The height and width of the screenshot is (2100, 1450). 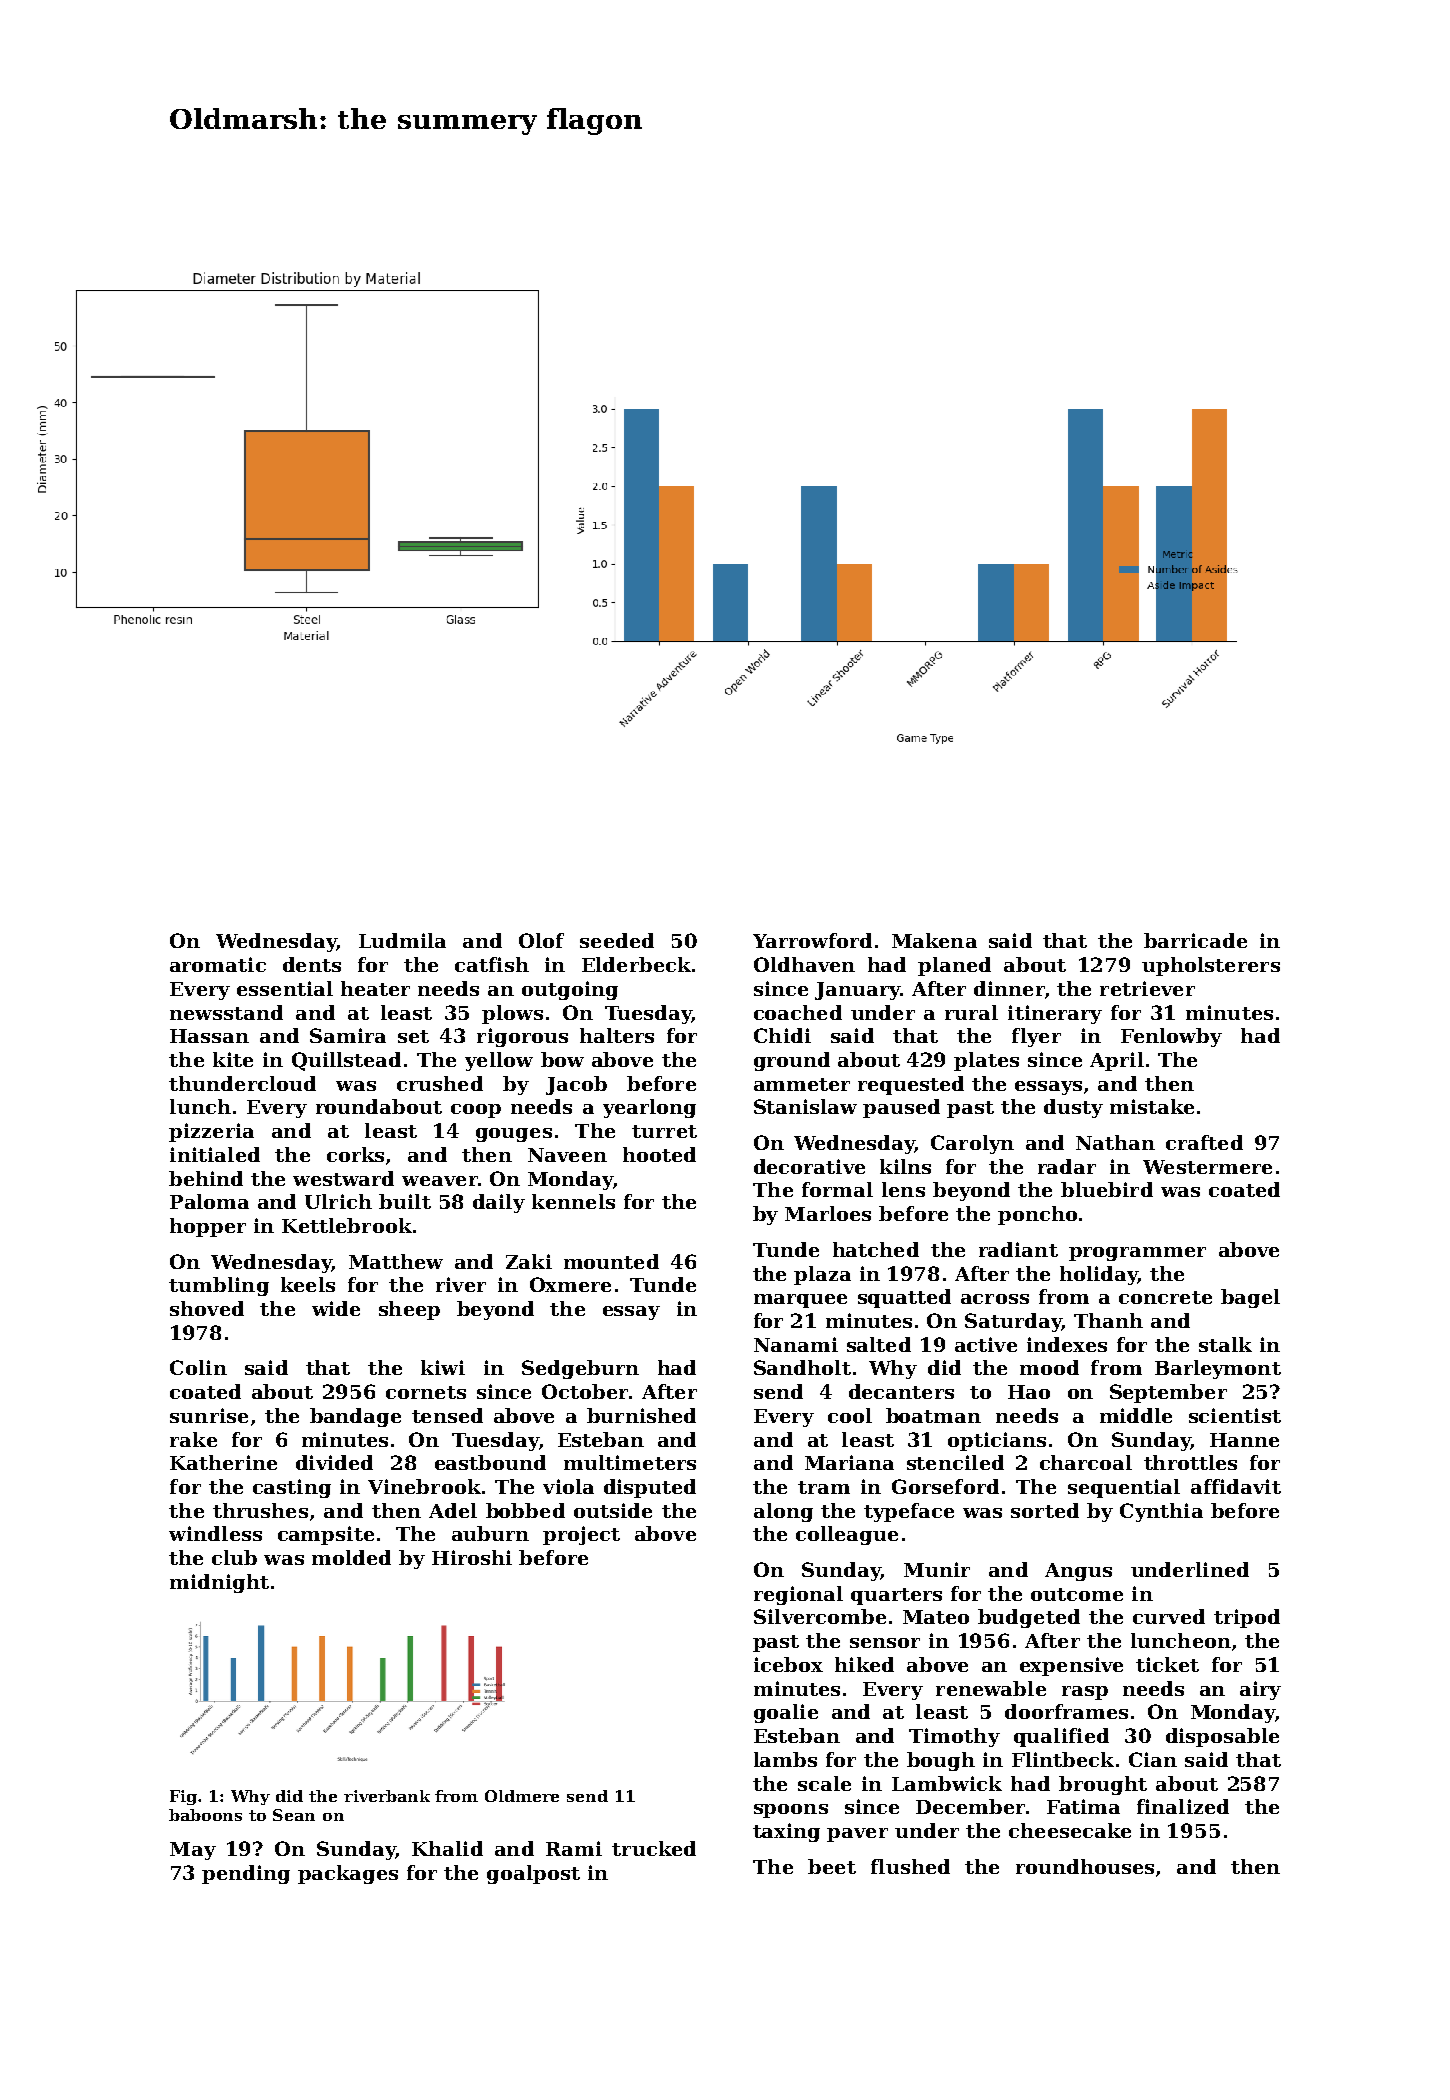 What do you see at coordinates (219, 1583) in the screenshot?
I see `midnight` at bounding box center [219, 1583].
